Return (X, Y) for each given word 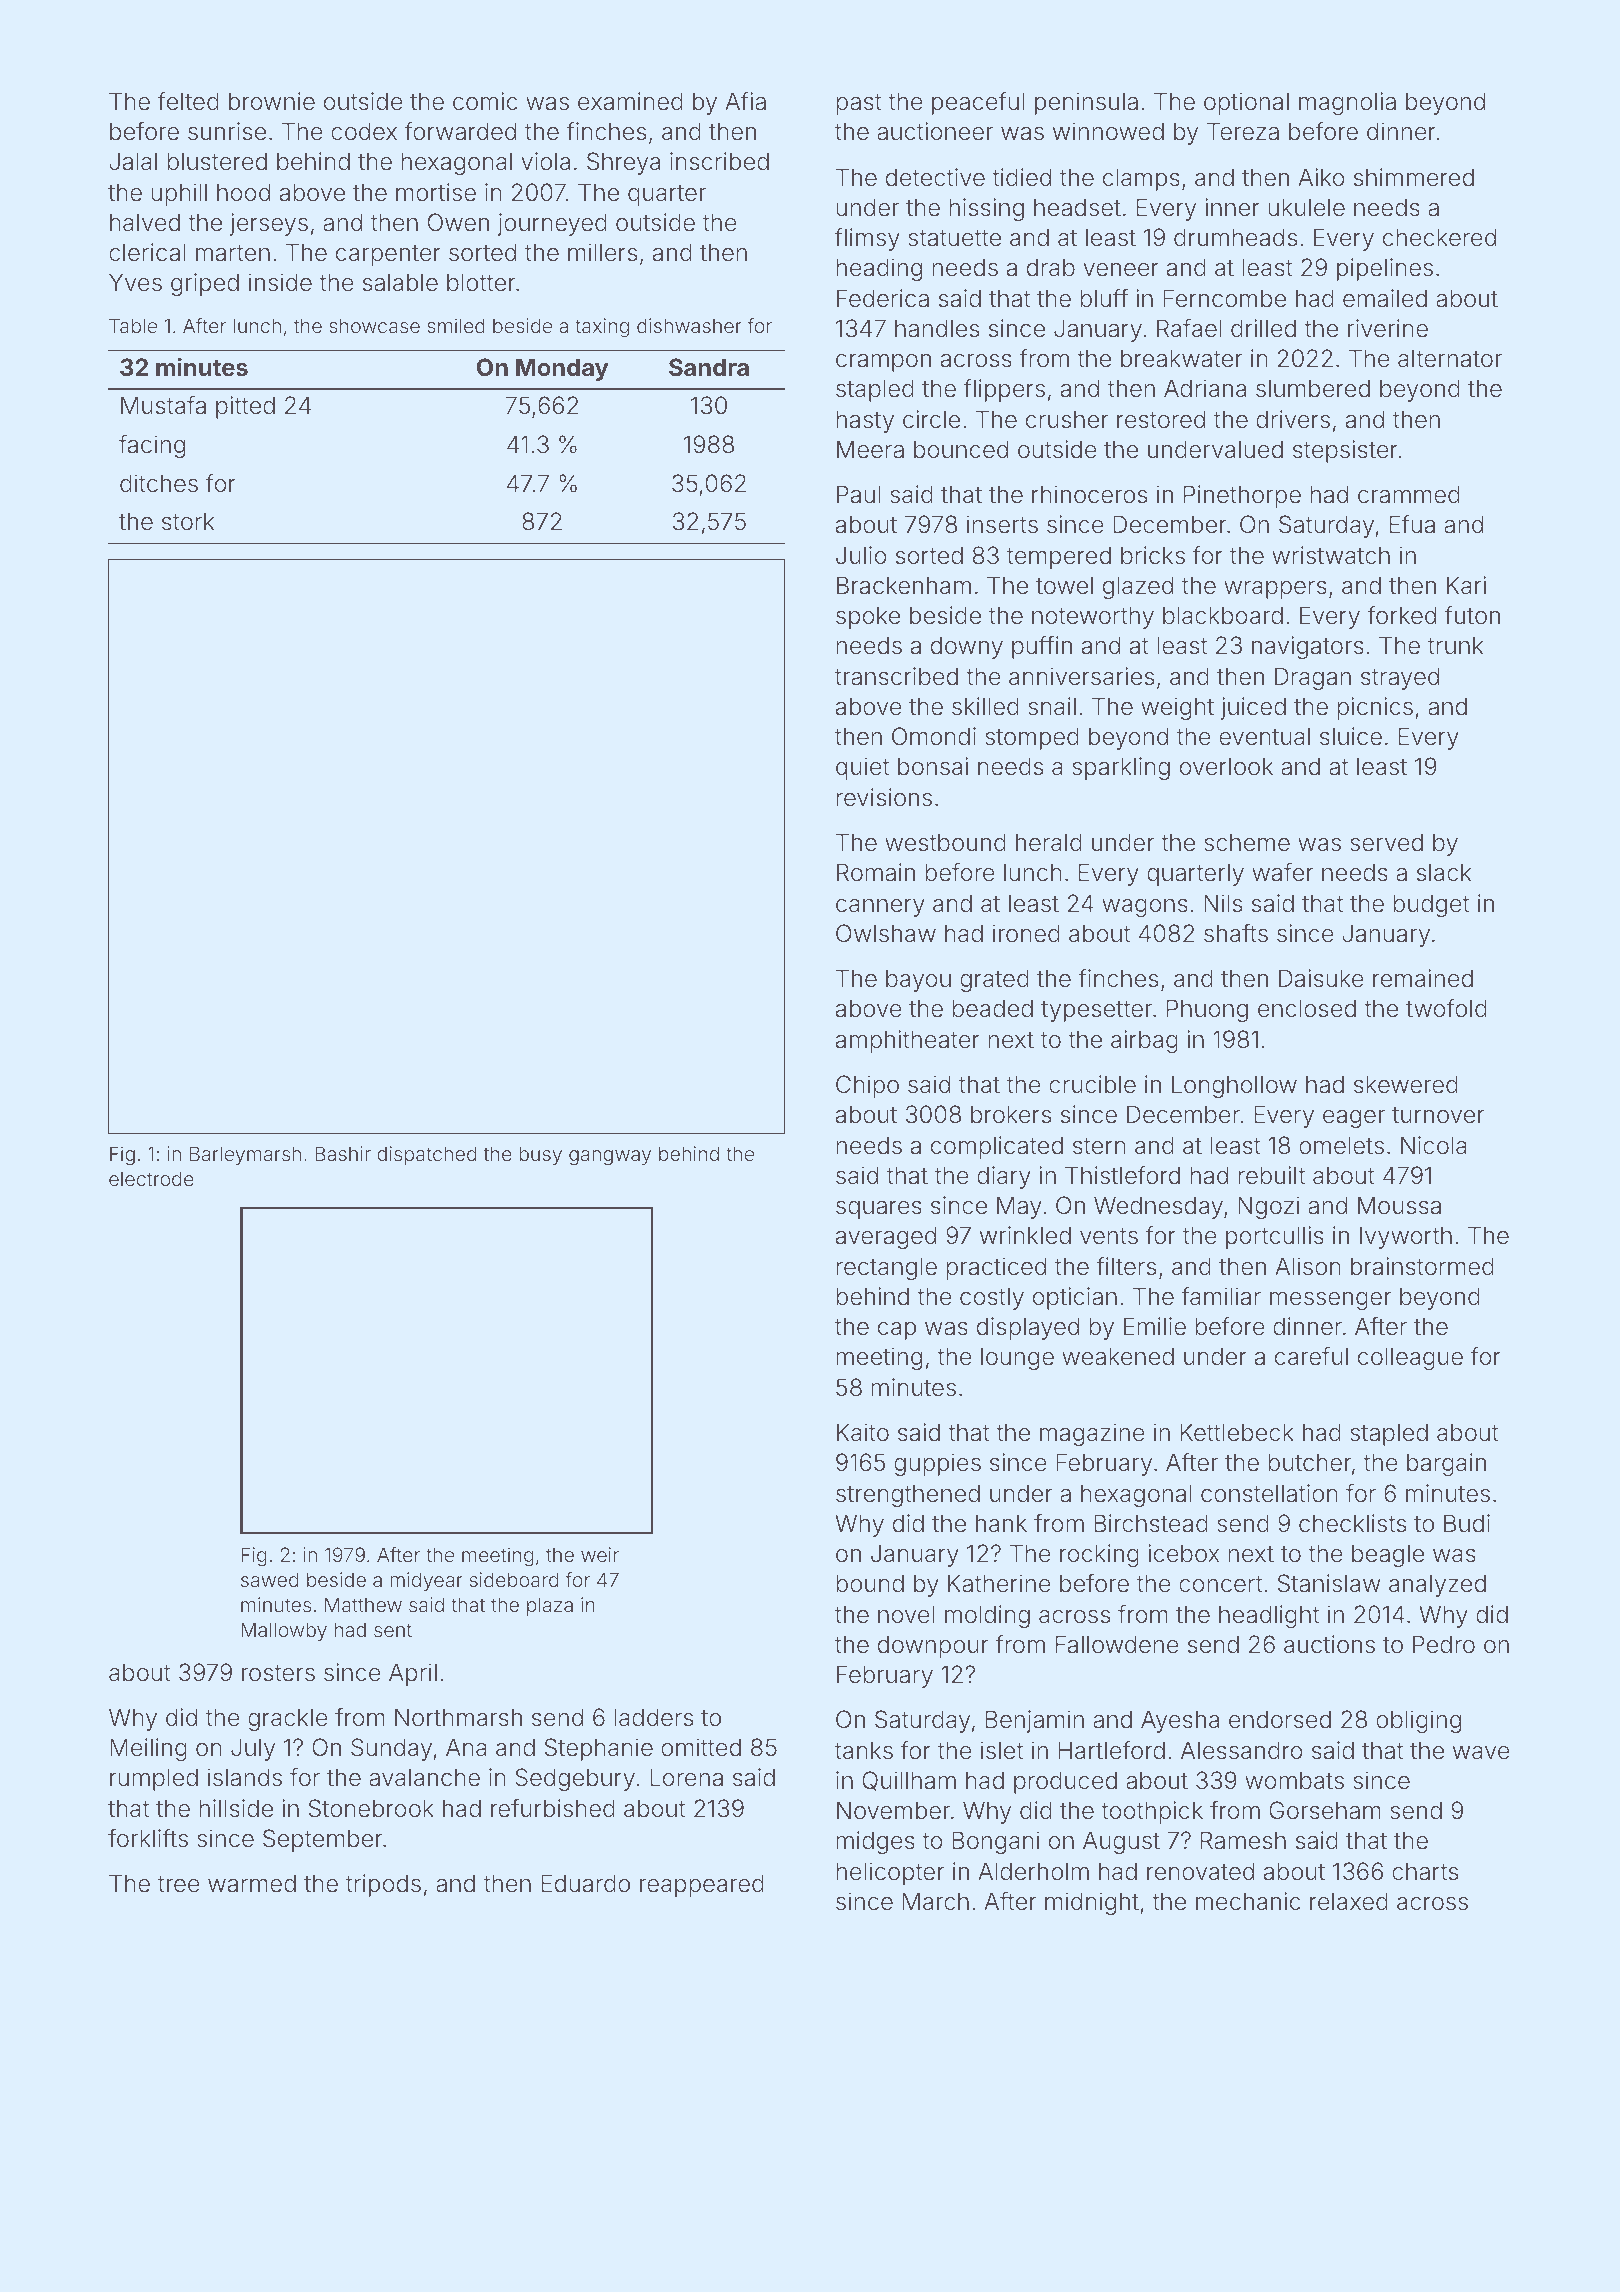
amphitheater (908, 1041)
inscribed (719, 161)
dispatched (426, 1155)
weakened (1118, 1356)
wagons (1145, 908)
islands (245, 1777)
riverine (1388, 328)
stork (188, 521)
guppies (937, 1464)
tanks (864, 1750)
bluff (1104, 298)
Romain (876, 872)
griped (205, 284)
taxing (602, 328)
